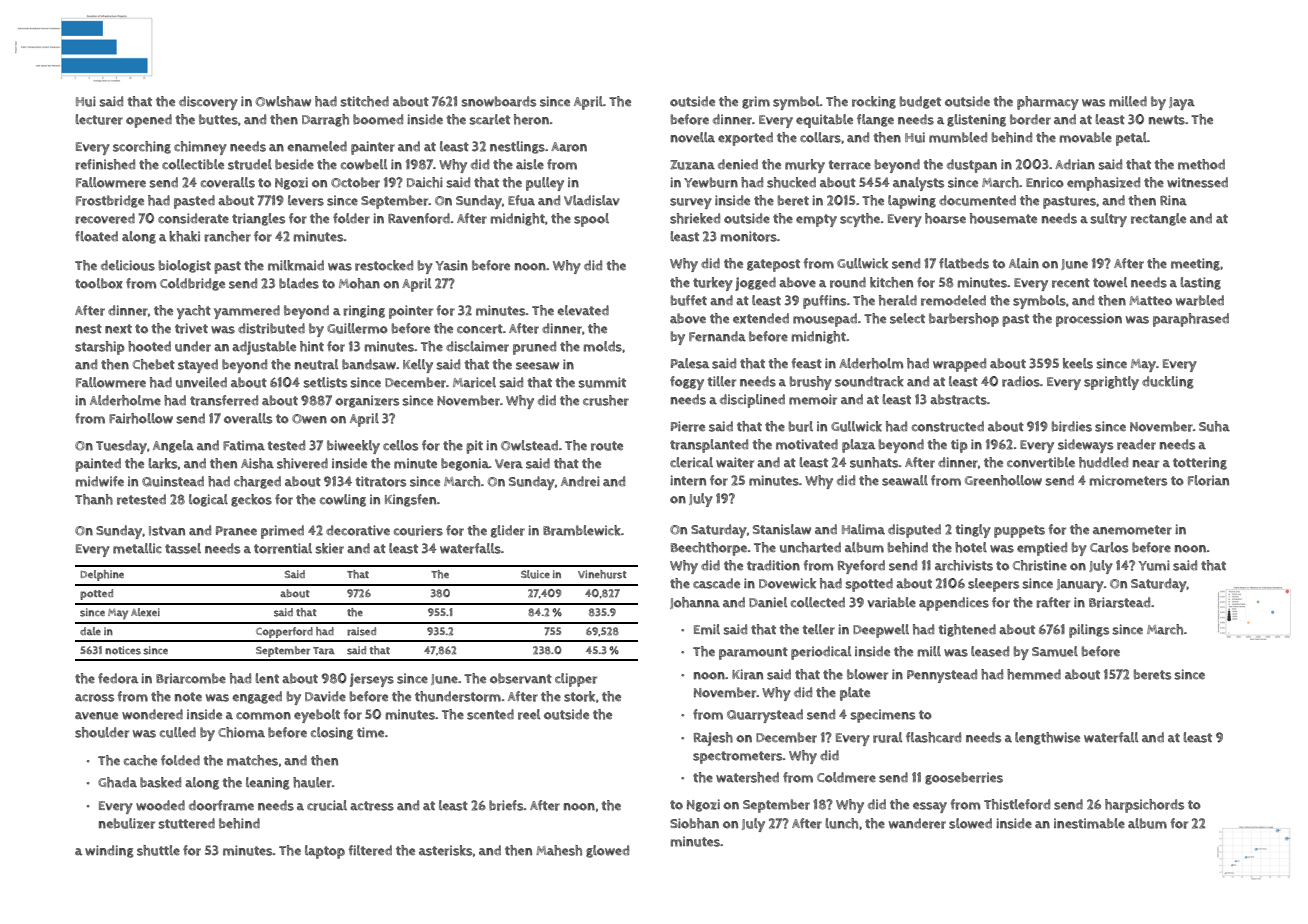  Describe the element at coordinates (1182, 103) in the image. I see `Jaya` at that location.
